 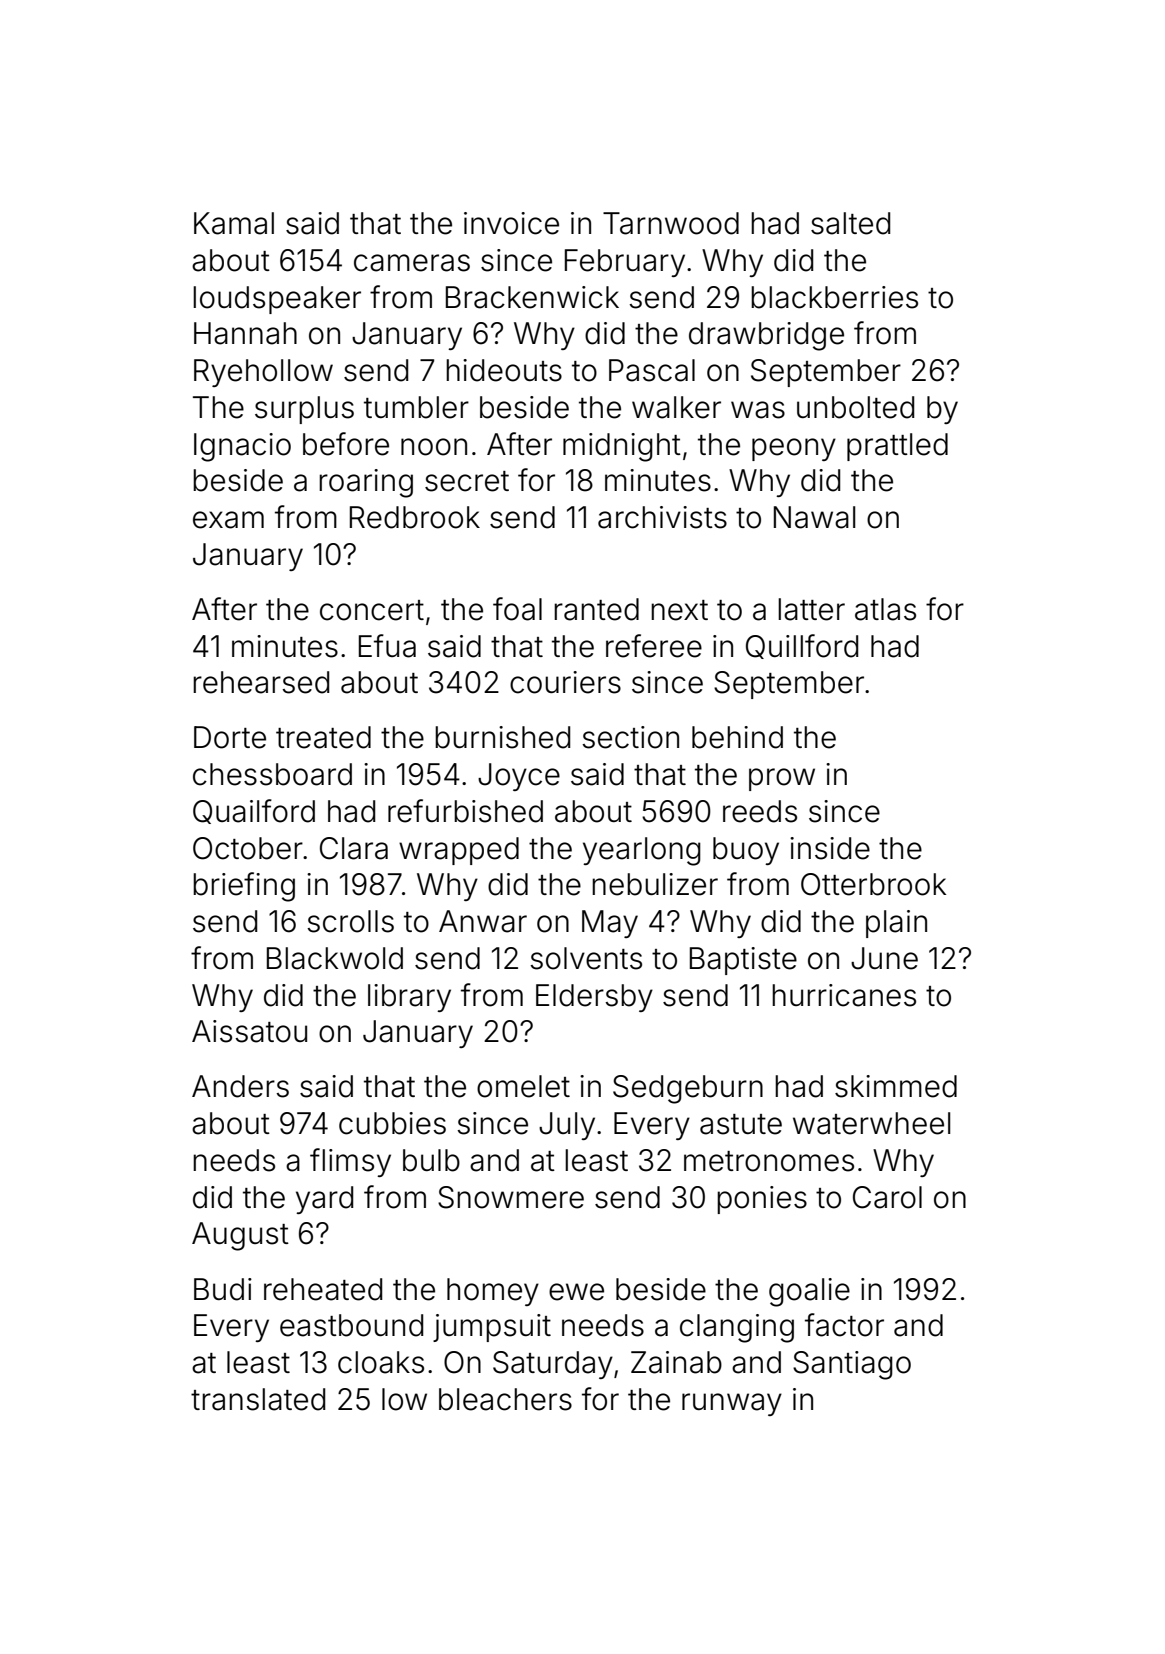 What do you see at coordinates (387, 646) in the page?
I see `Efua` at bounding box center [387, 646].
